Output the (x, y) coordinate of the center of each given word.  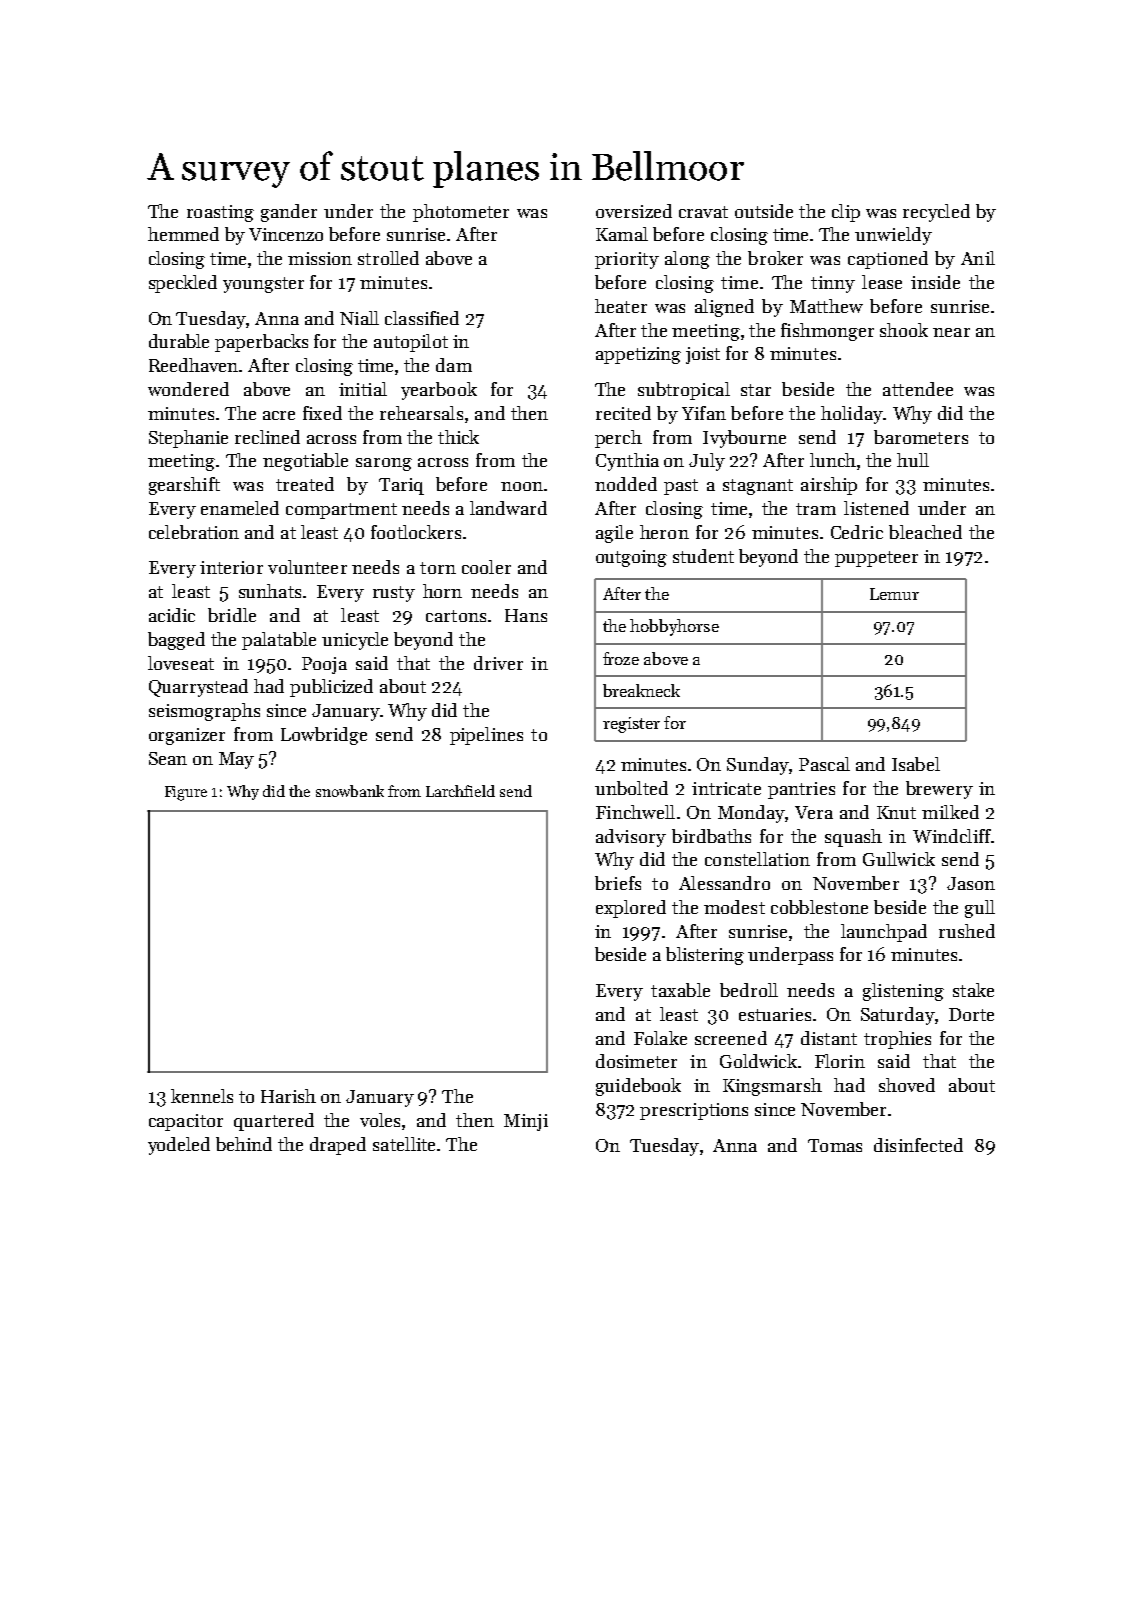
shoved (907, 1085)
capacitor (186, 1122)
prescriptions (694, 1111)
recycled (936, 213)
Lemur (894, 594)
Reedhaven (194, 365)
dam (454, 365)
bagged (176, 641)
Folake (660, 1038)
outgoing (631, 558)
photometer (461, 213)
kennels (202, 1096)
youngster (263, 285)
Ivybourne (744, 439)
